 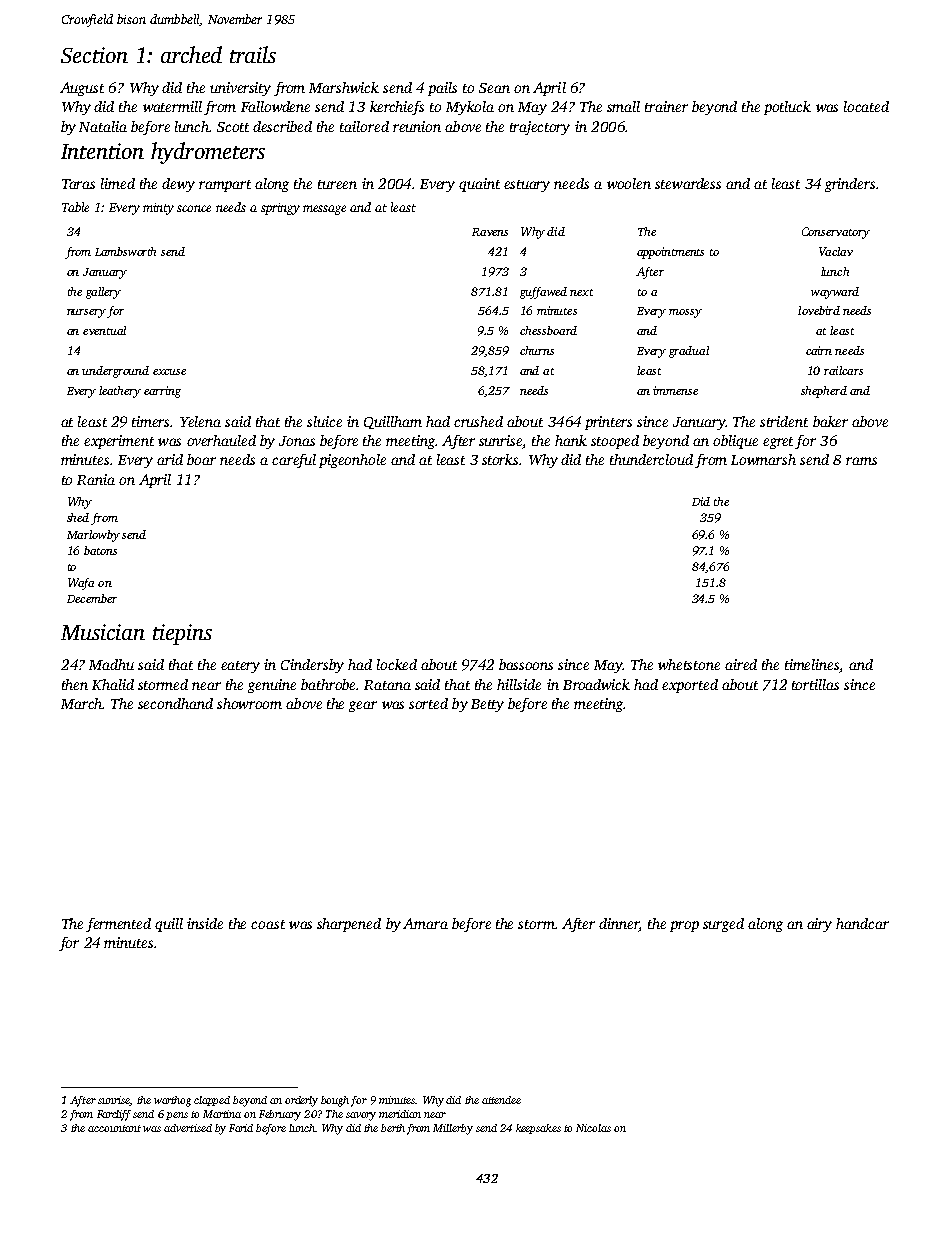 What do you see at coordinates (75, 684) in the page?
I see `then` at bounding box center [75, 684].
